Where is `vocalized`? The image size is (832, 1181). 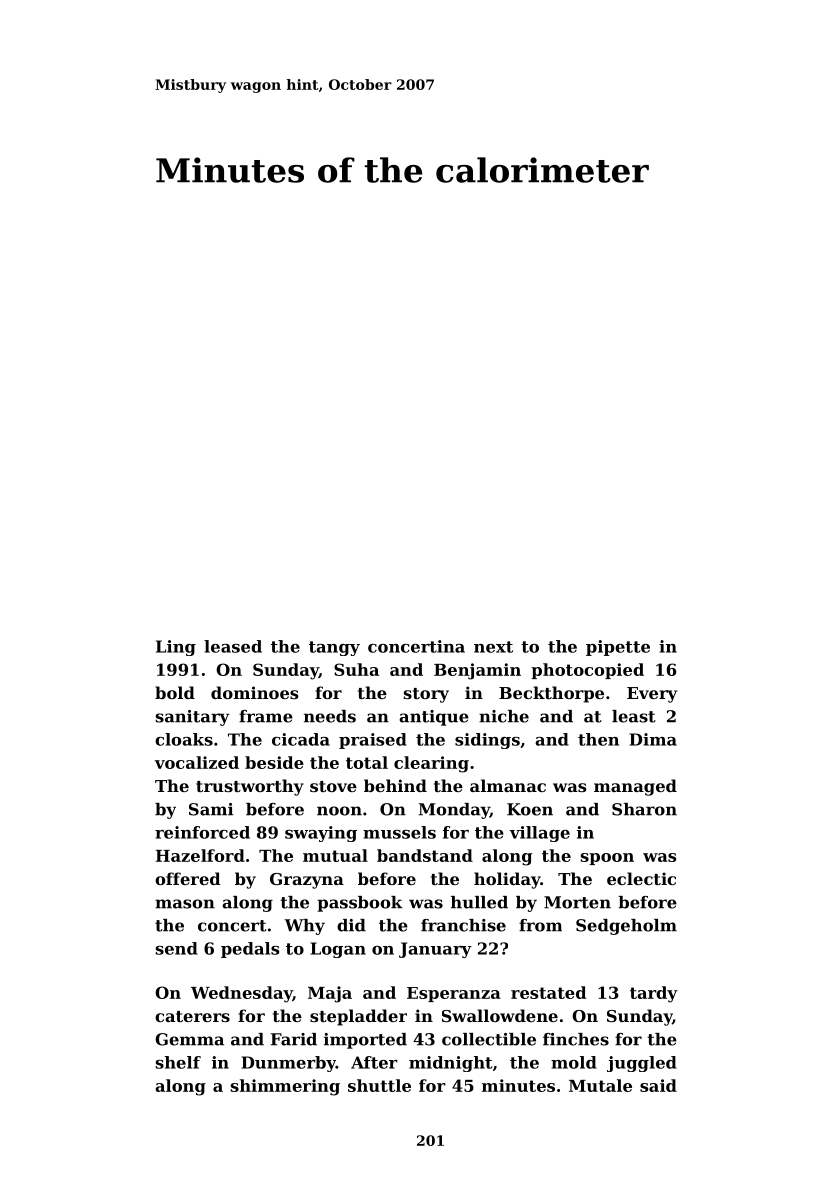
vocalized is located at coordinates (197, 762).
